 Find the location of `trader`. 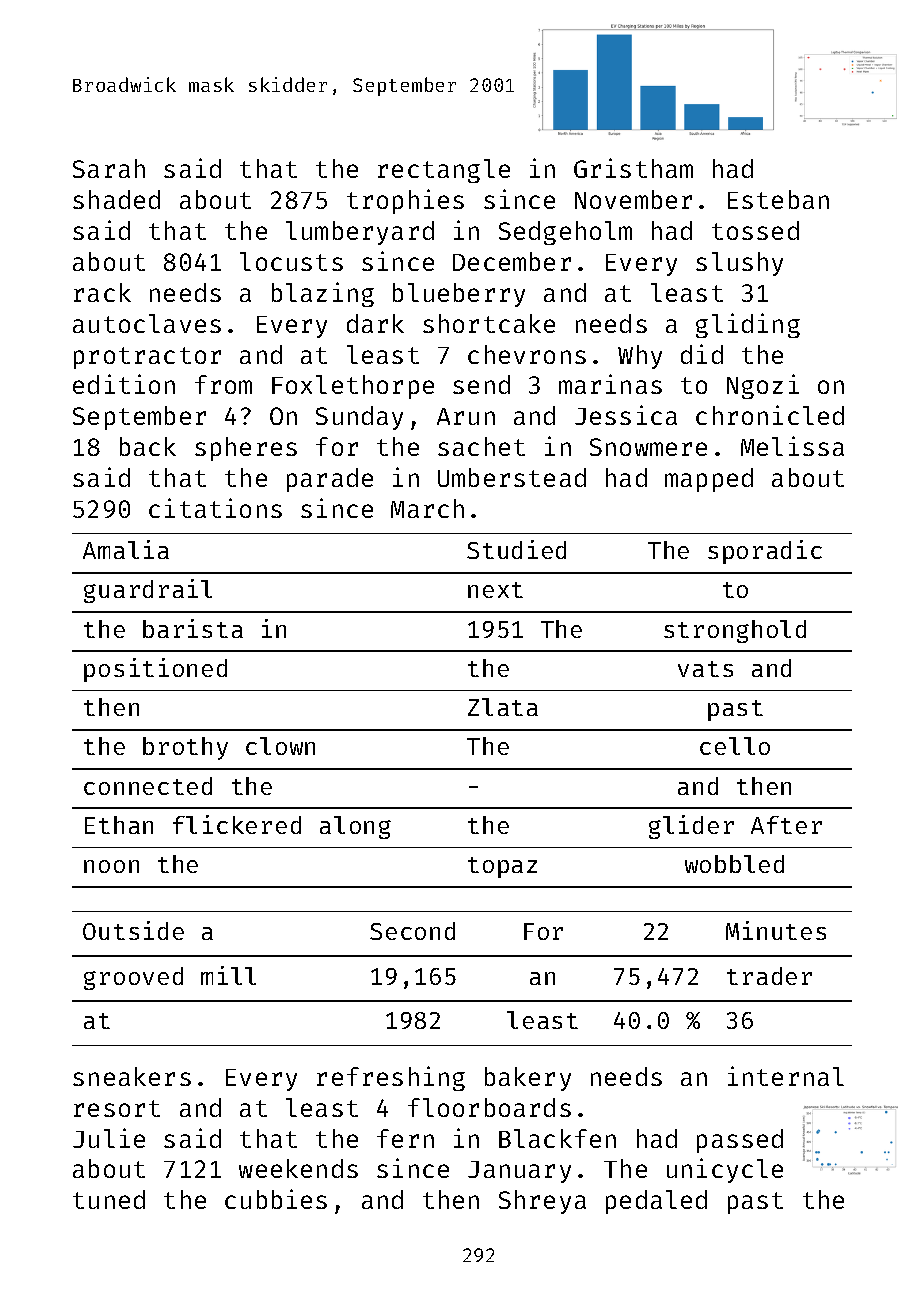

trader is located at coordinates (769, 976).
